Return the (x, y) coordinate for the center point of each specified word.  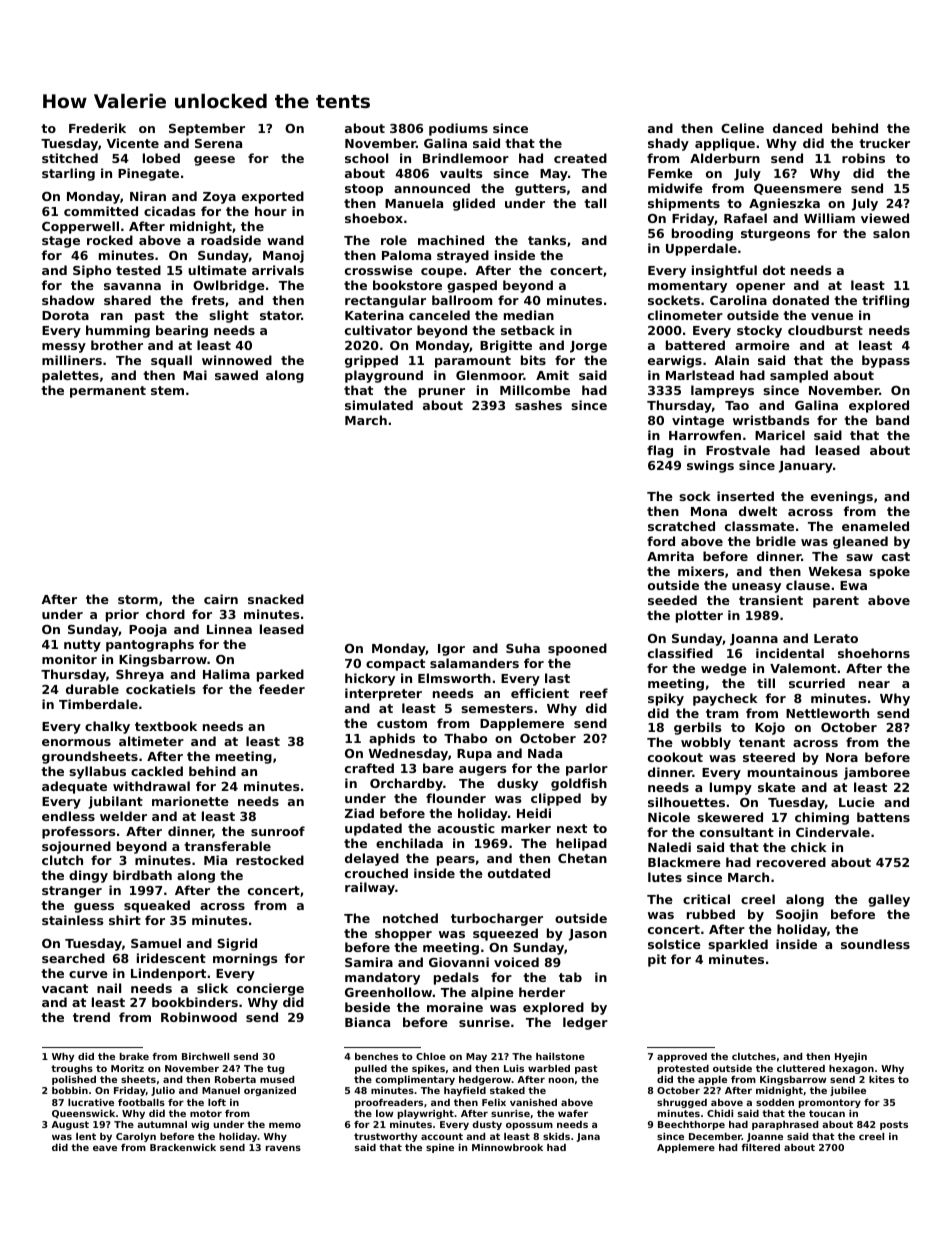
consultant (737, 832)
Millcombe (535, 390)
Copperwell (80, 227)
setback (528, 330)
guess (94, 908)
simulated (379, 405)
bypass (886, 361)
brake (134, 1056)
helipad (581, 844)
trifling (885, 301)
